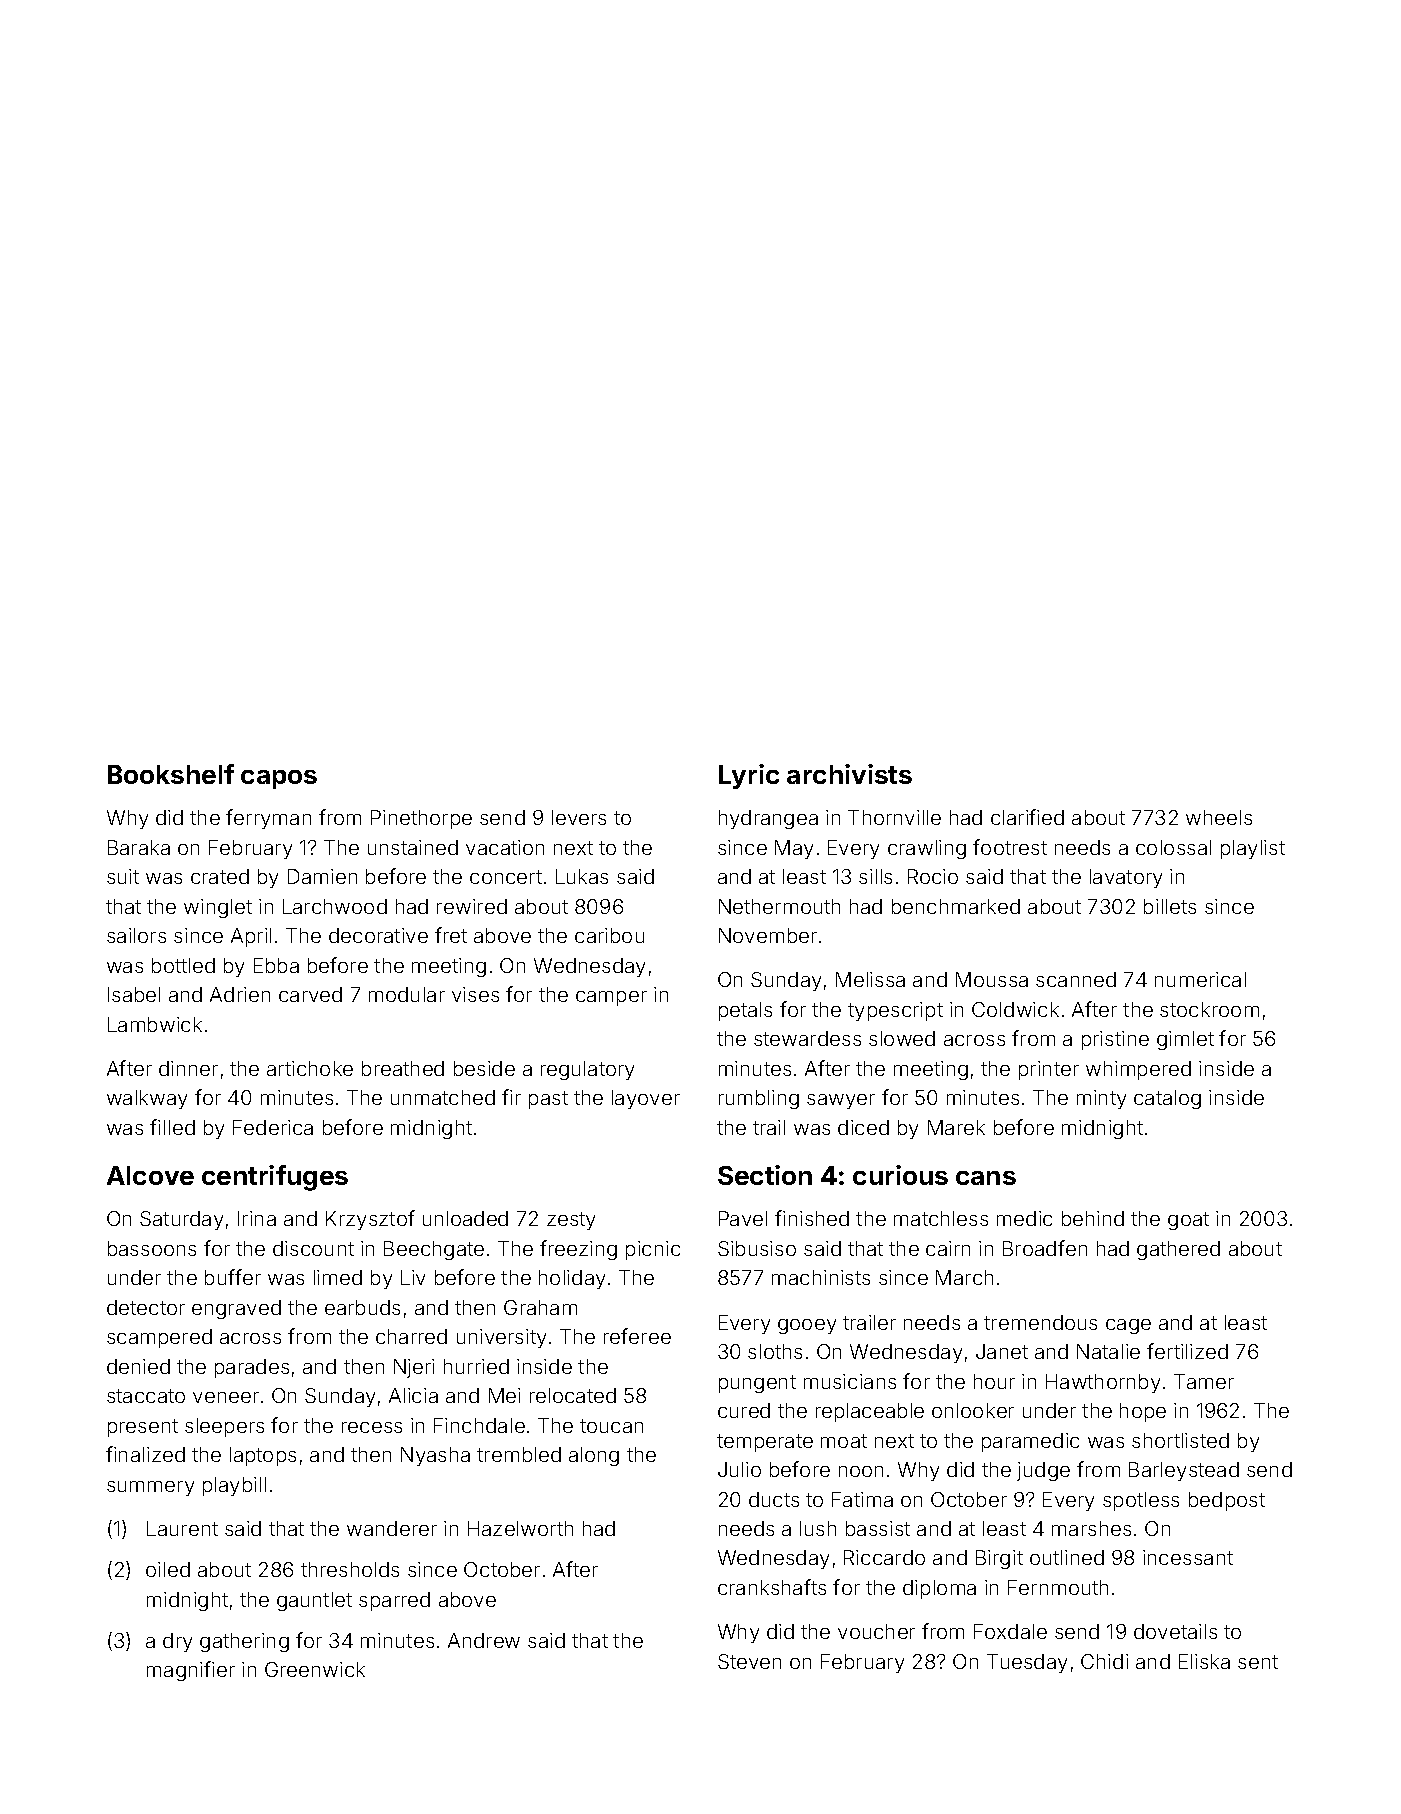  I want to click on Lyric, so click(749, 776).
